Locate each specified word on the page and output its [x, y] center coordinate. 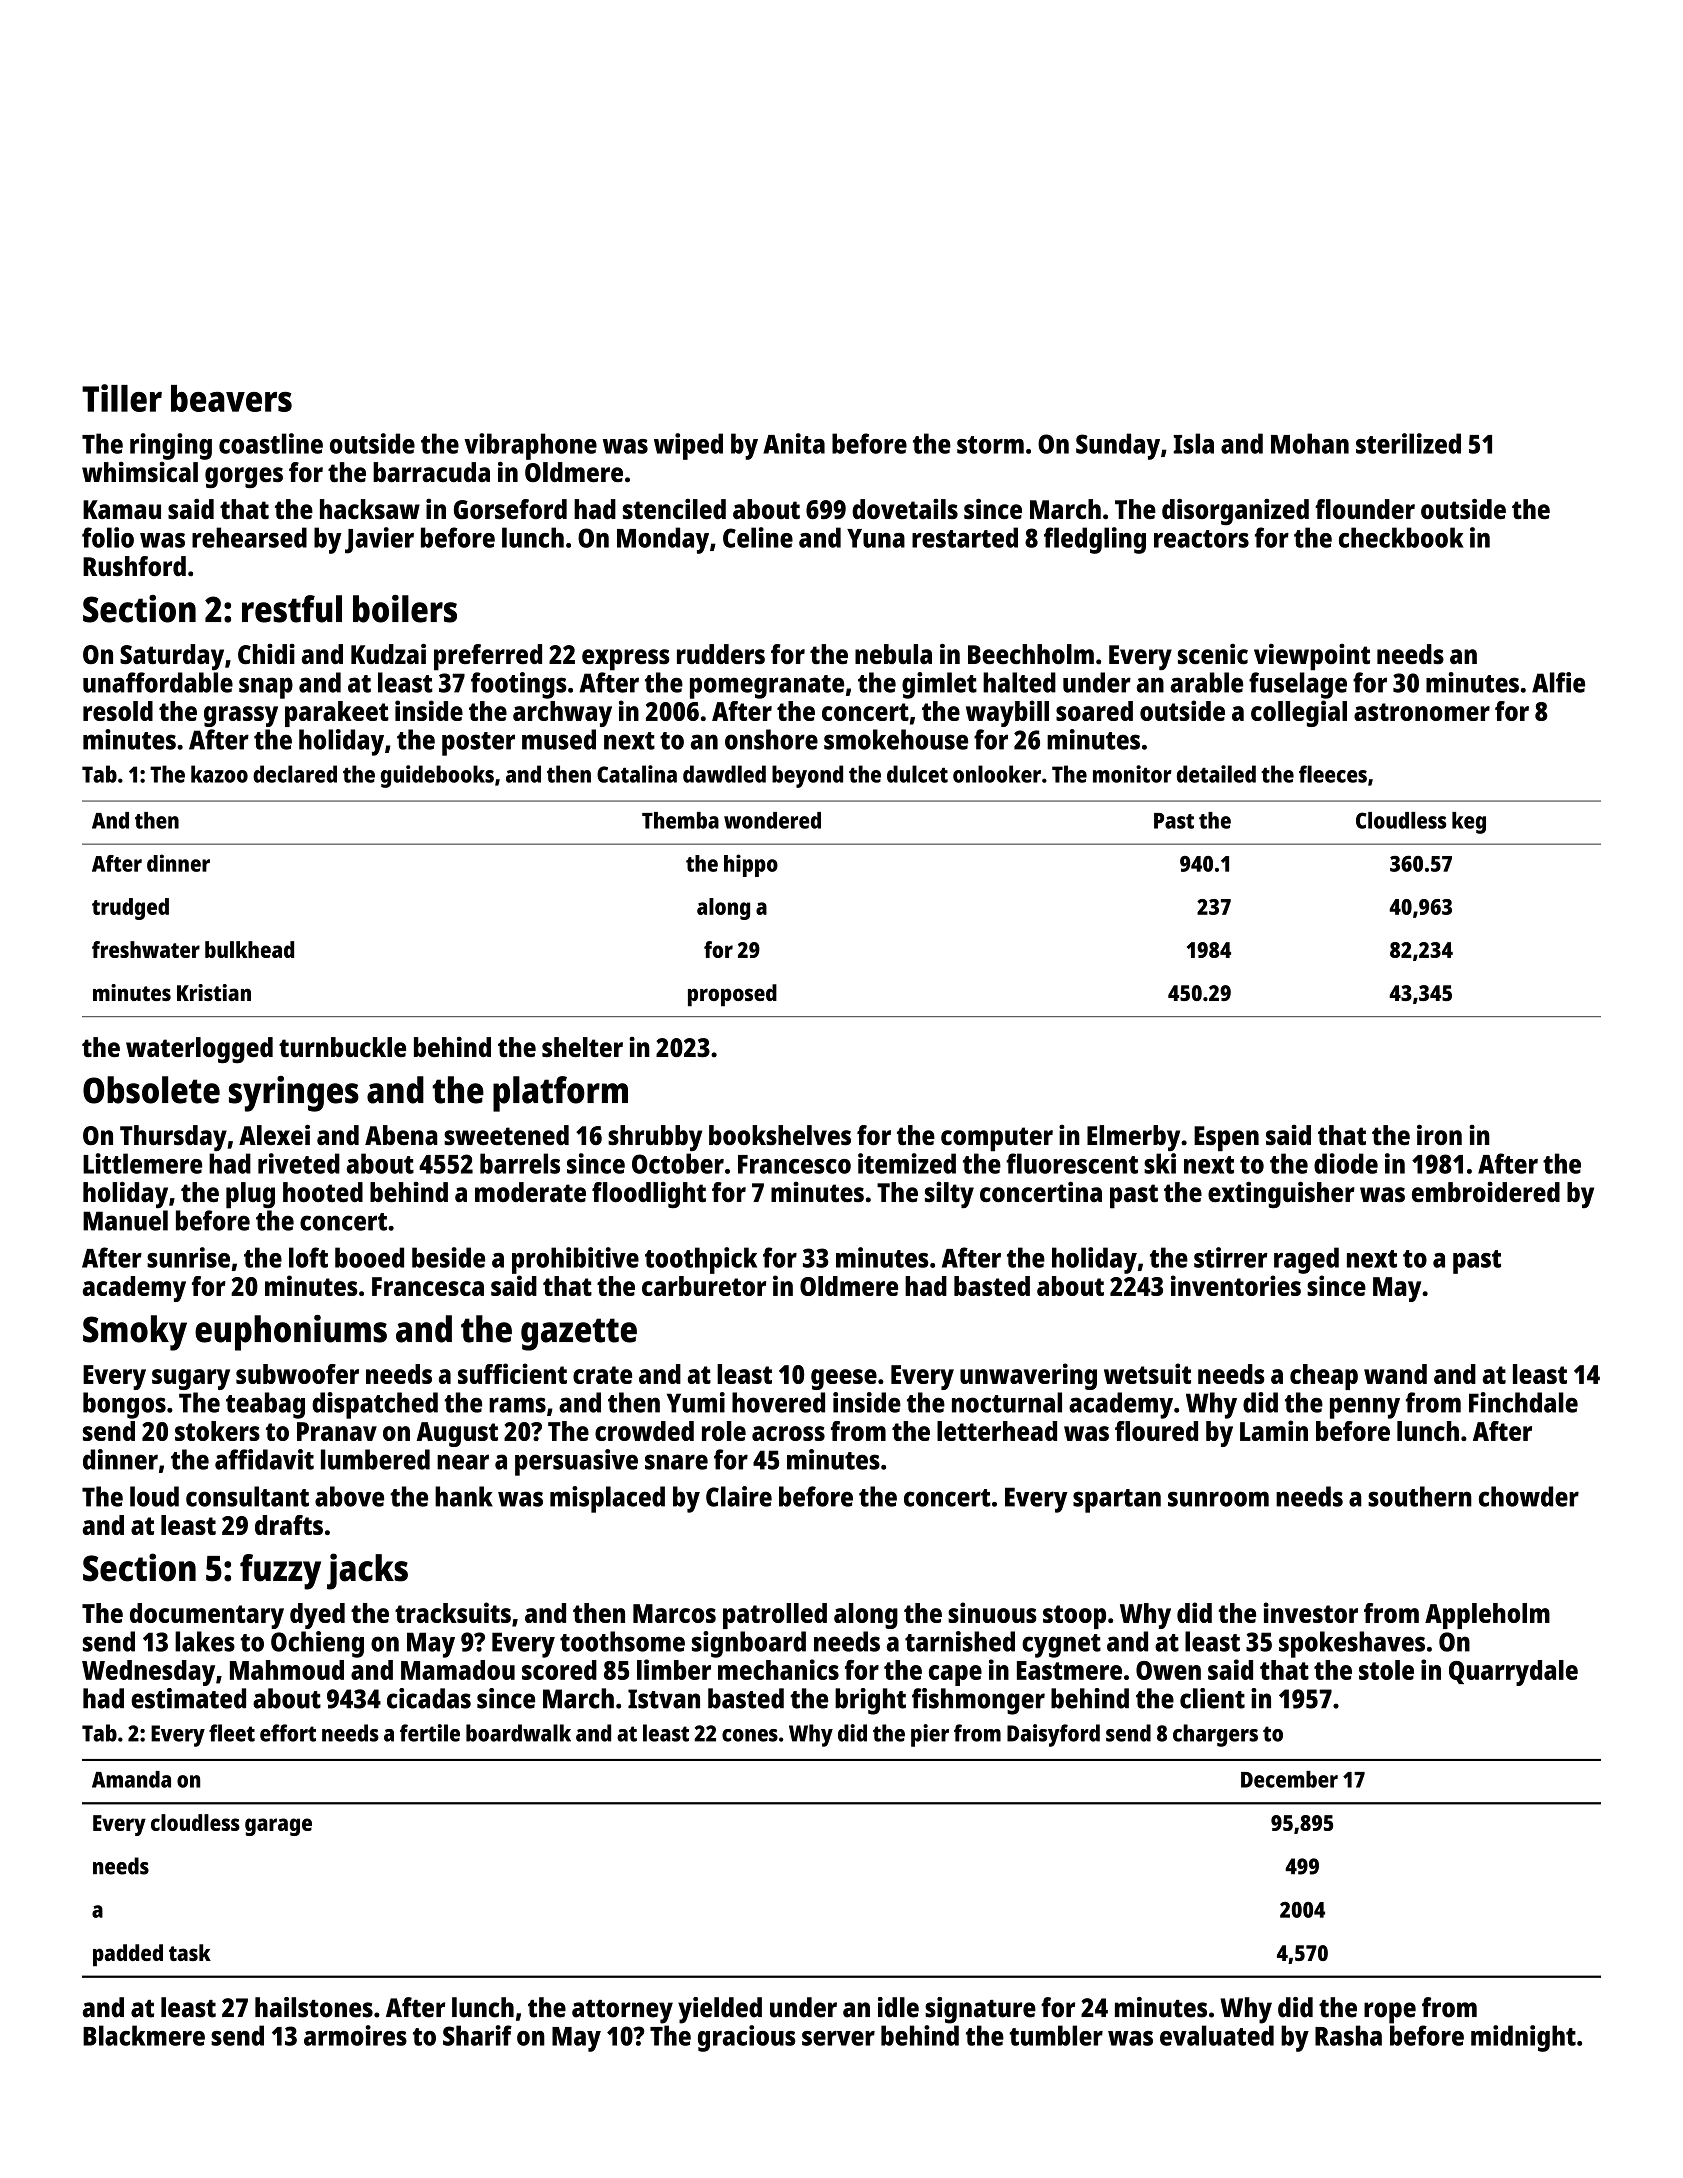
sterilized [1408, 443]
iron [1439, 1134]
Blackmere [144, 2035]
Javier [379, 540]
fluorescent [1072, 1163]
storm [990, 445]
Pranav [337, 1431]
